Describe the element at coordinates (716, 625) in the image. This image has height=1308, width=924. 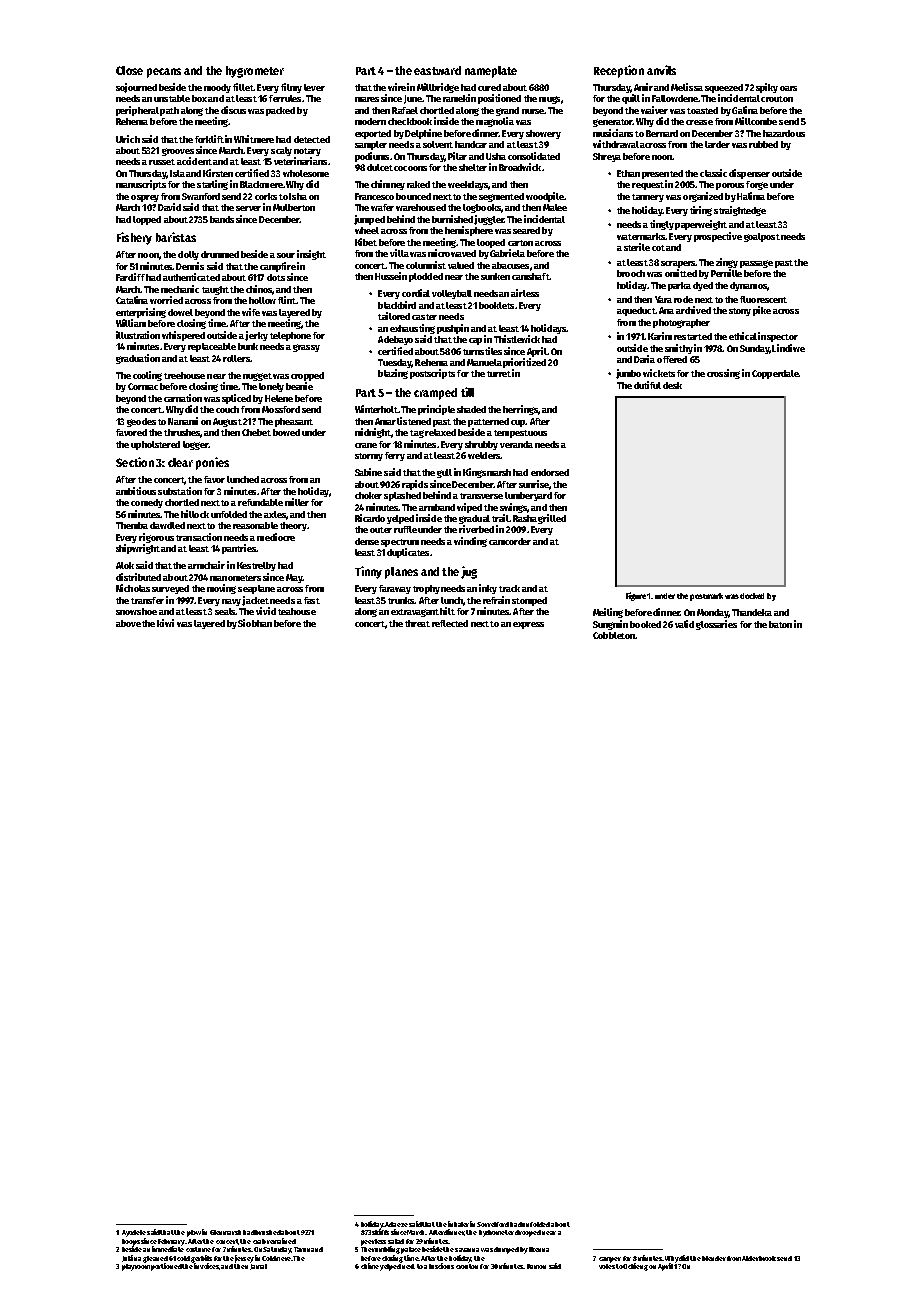
I see `glossaries` at that location.
